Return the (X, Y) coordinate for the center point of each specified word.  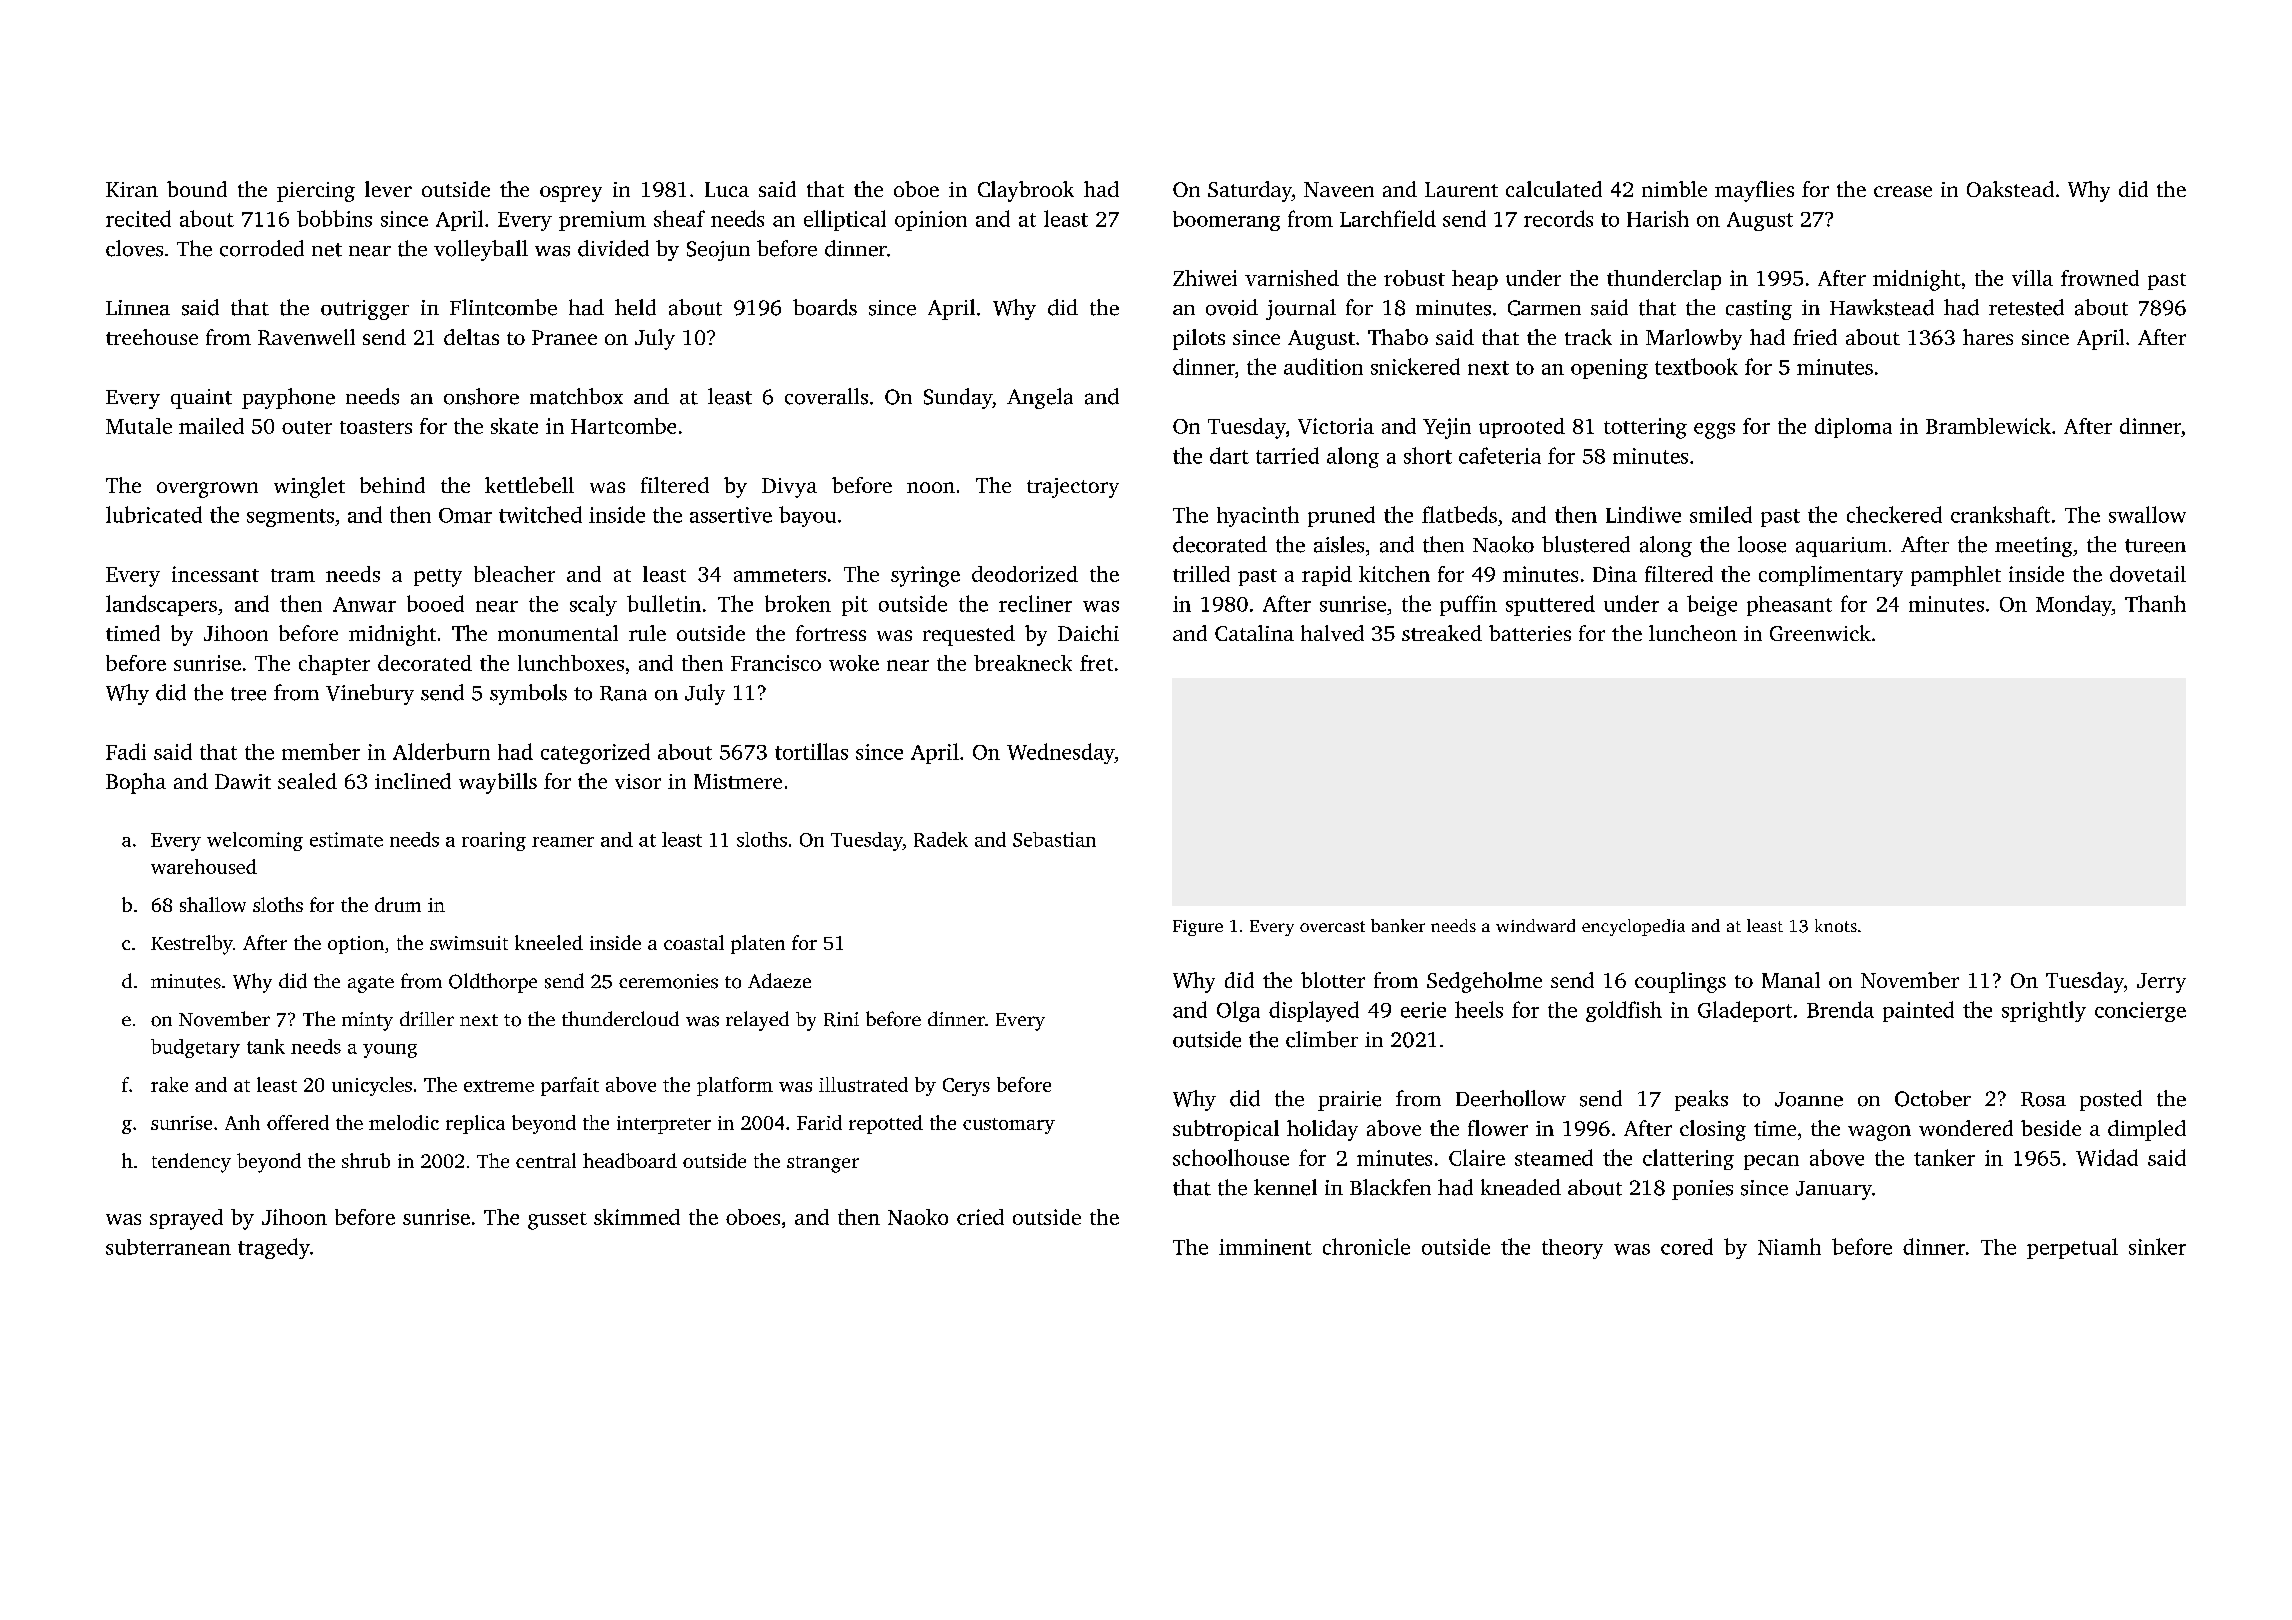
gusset (557, 1221)
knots (1836, 925)
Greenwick (1820, 633)
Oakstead (2010, 189)
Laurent (1461, 189)
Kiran (132, 189)
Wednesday (1061, 753)
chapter (334, 665)
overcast (1332, 926)
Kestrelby (192, 945)
